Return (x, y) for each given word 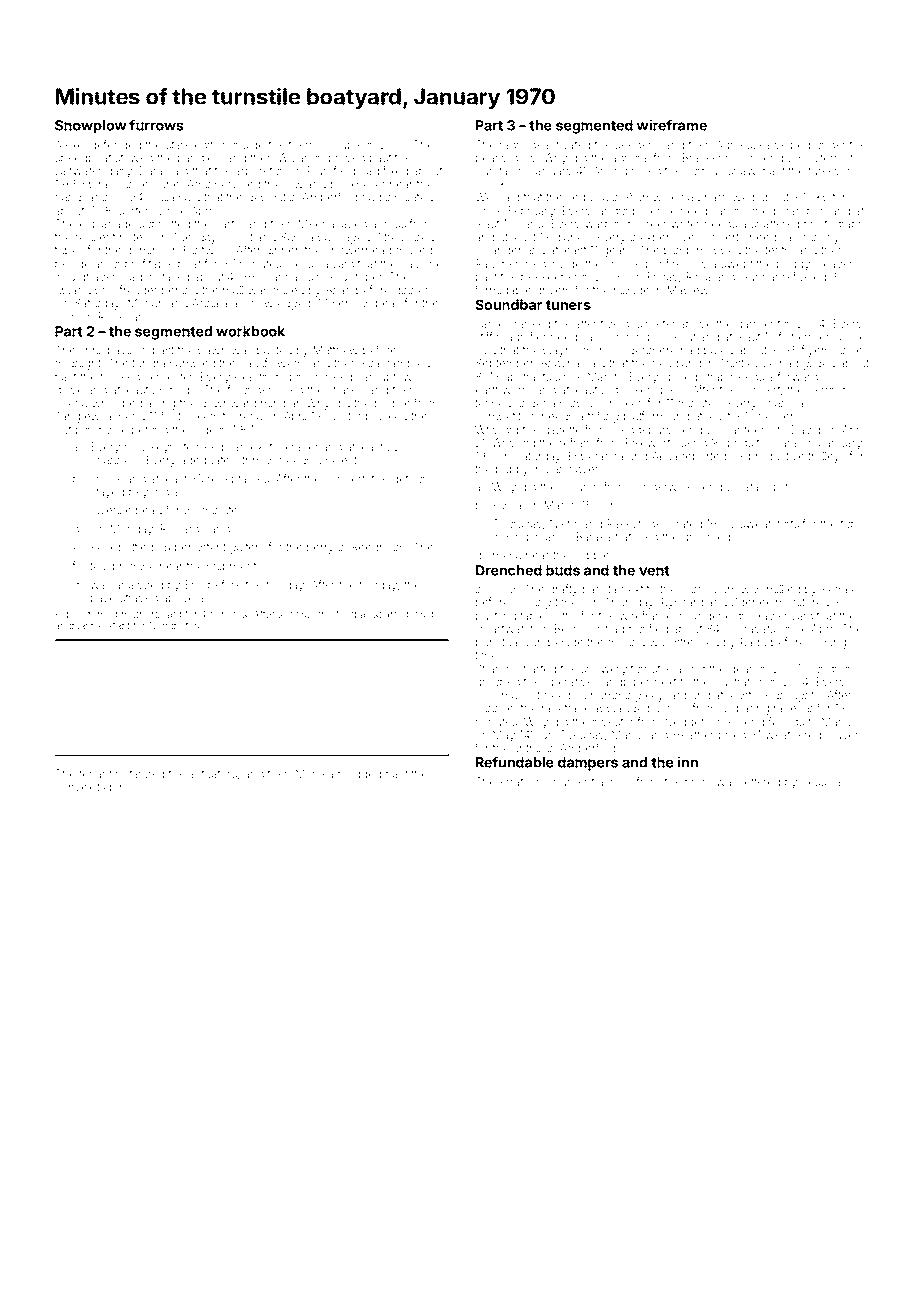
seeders (636, 144)
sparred (390, 615)
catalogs (759, 488)
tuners (568, 305)
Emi (194, 584)
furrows (156, 125)
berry (320, 548)
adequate (204, 461)
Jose (852, 337)
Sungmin (830, 670)
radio (513, 144)
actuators (213, 774)
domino (145, 250)
